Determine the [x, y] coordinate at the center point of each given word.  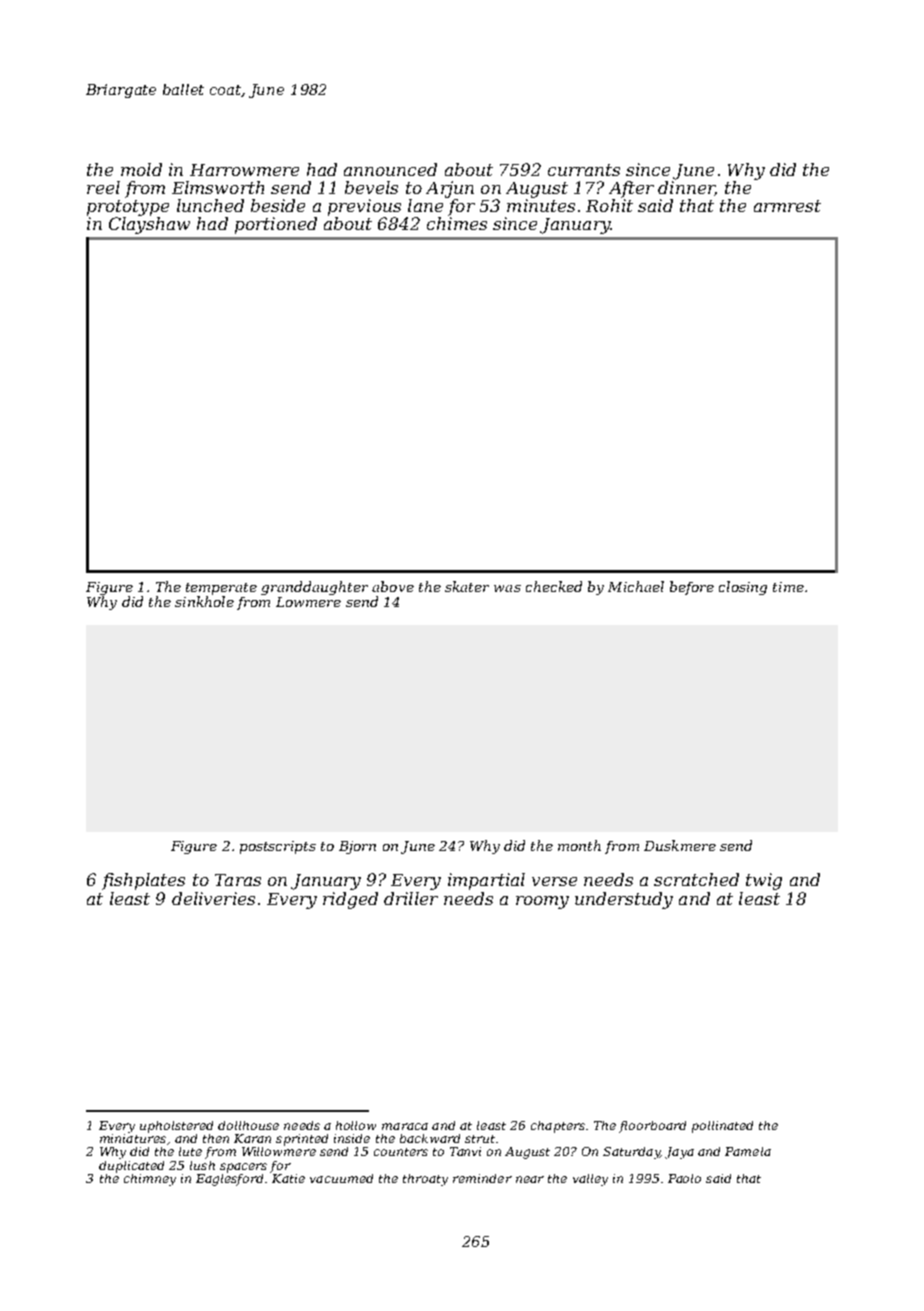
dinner [686, 188]
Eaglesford [229, 1180]
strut [480, 1139]
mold [141, 169]
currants [584, 170]
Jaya [679, 1153]
